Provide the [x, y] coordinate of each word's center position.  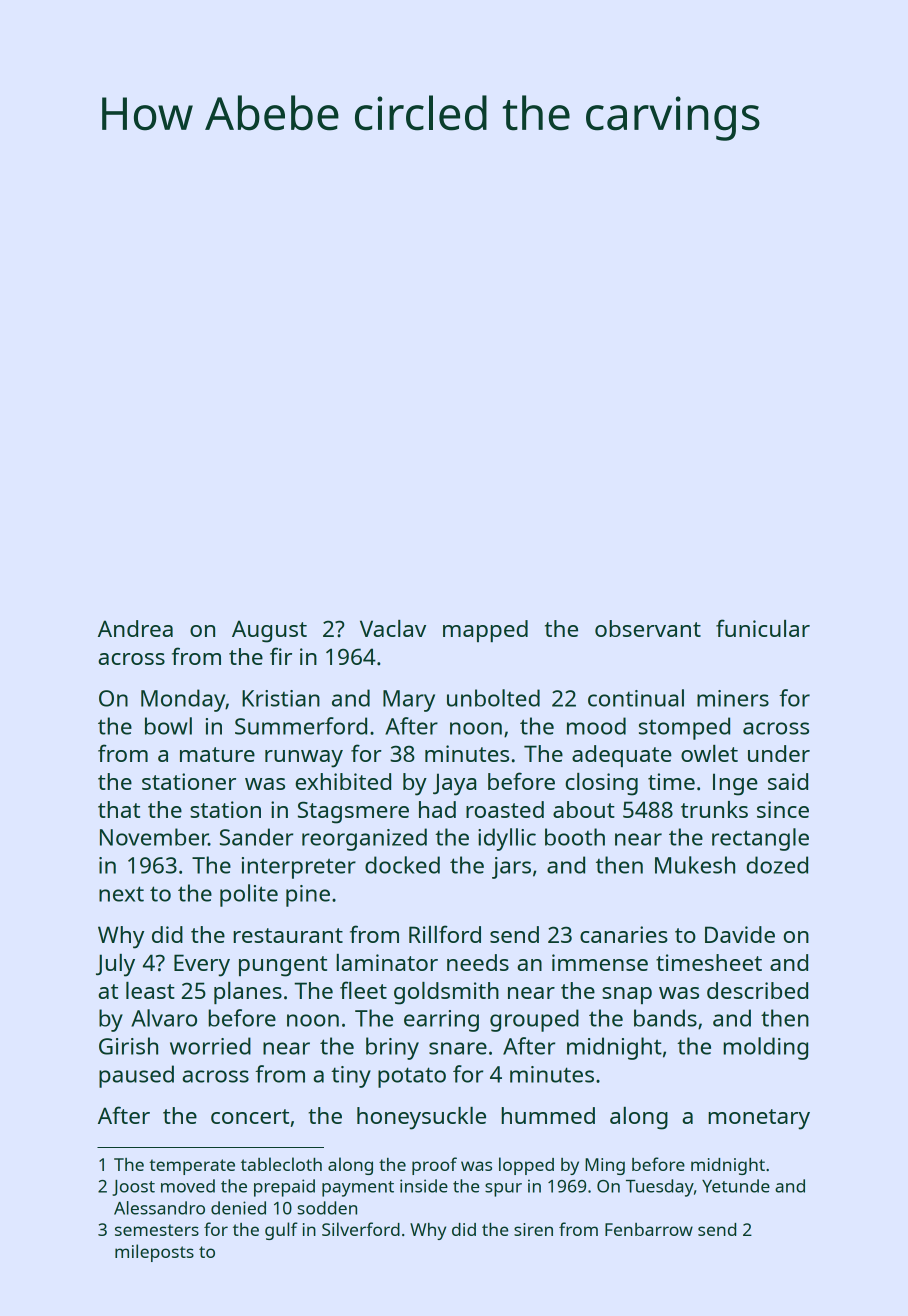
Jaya [454, 784]
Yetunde [736, 1186]
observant [648, 628]
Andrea [135, 628]
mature [217, 754]
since [783, 809]
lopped [526, 1166]
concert [250, 1116]
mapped [485, 631]
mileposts [154, 1253]
